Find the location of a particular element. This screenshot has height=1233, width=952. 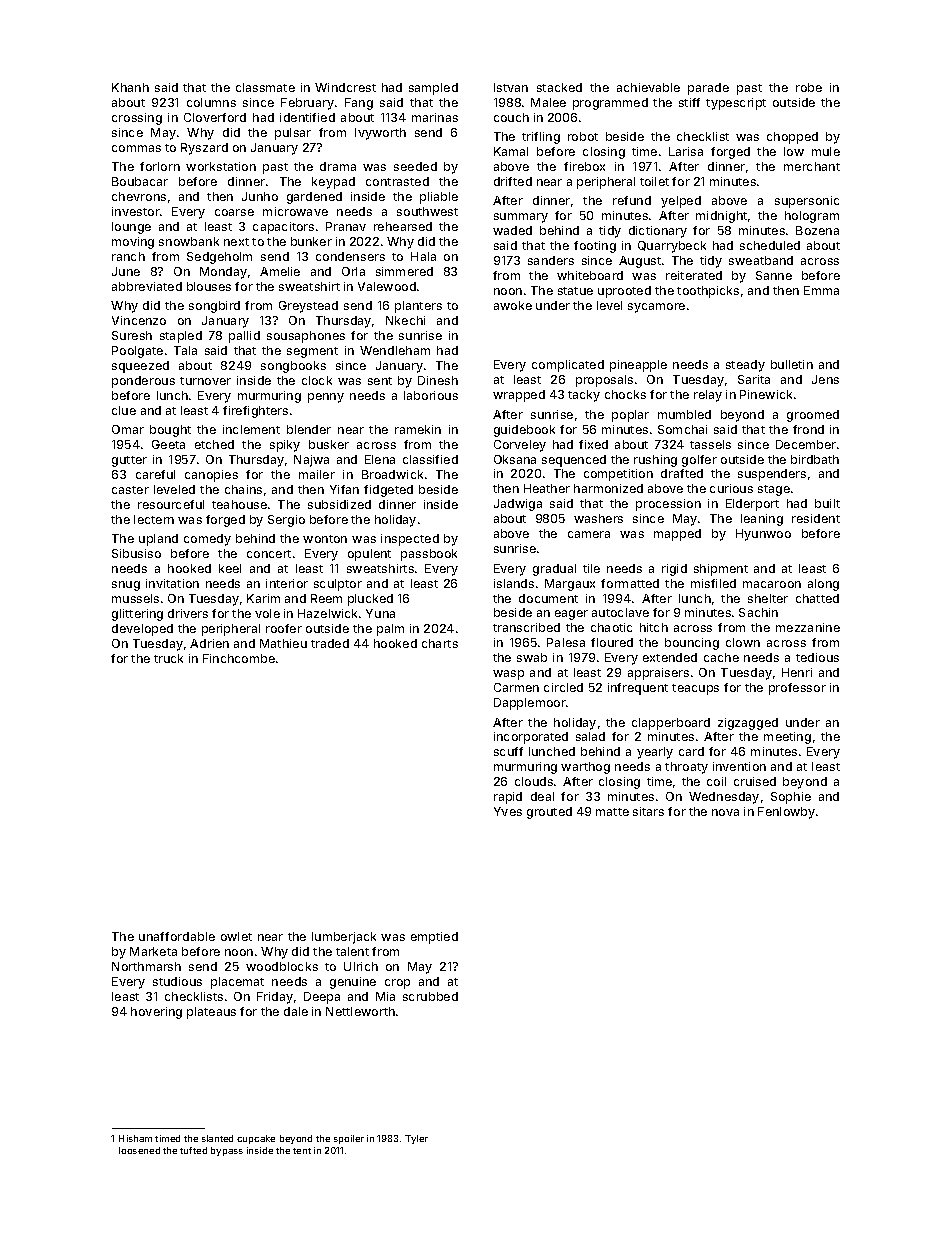

Istvan is located at coordinates (511, 87).
